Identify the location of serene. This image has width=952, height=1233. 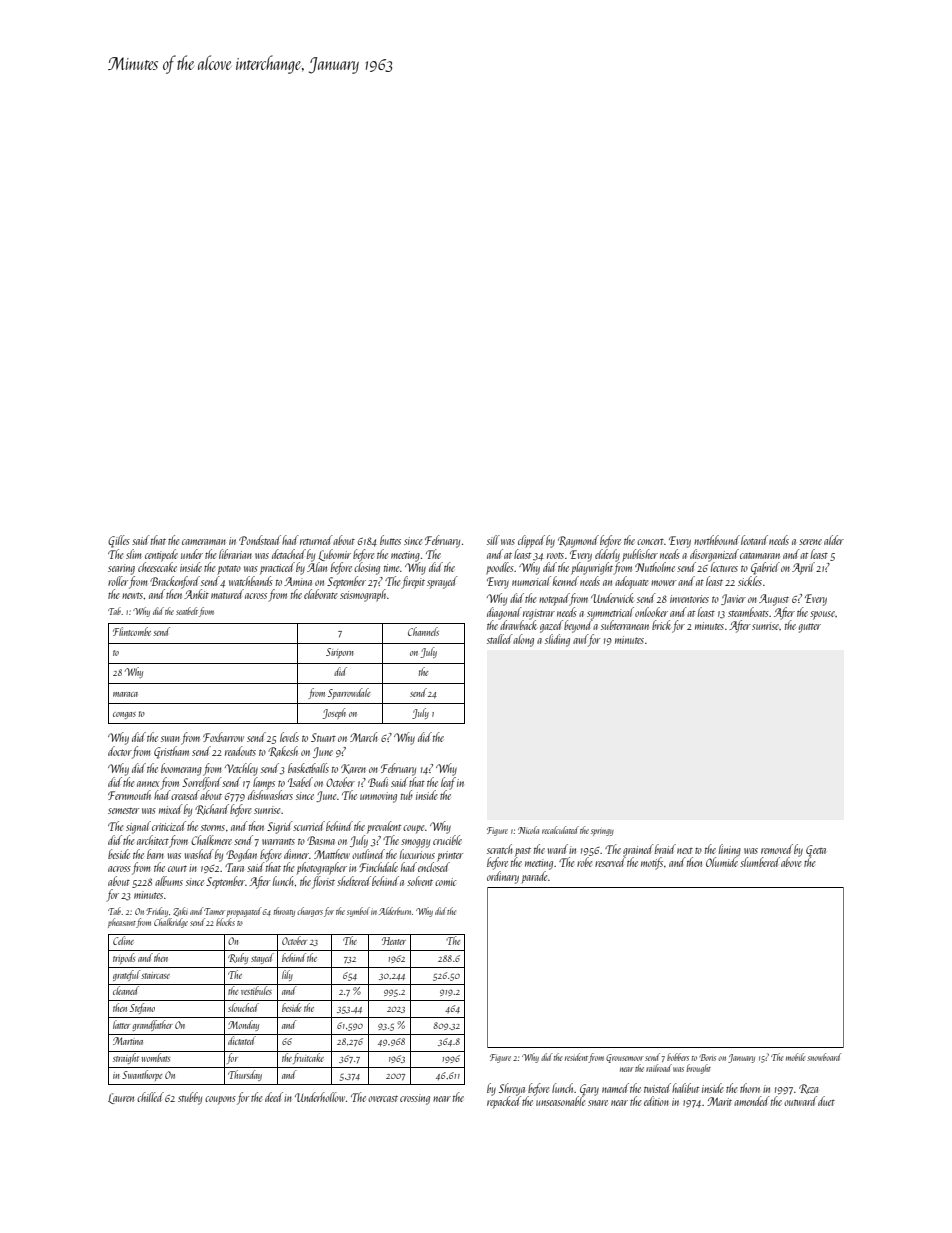
(810, 542).
